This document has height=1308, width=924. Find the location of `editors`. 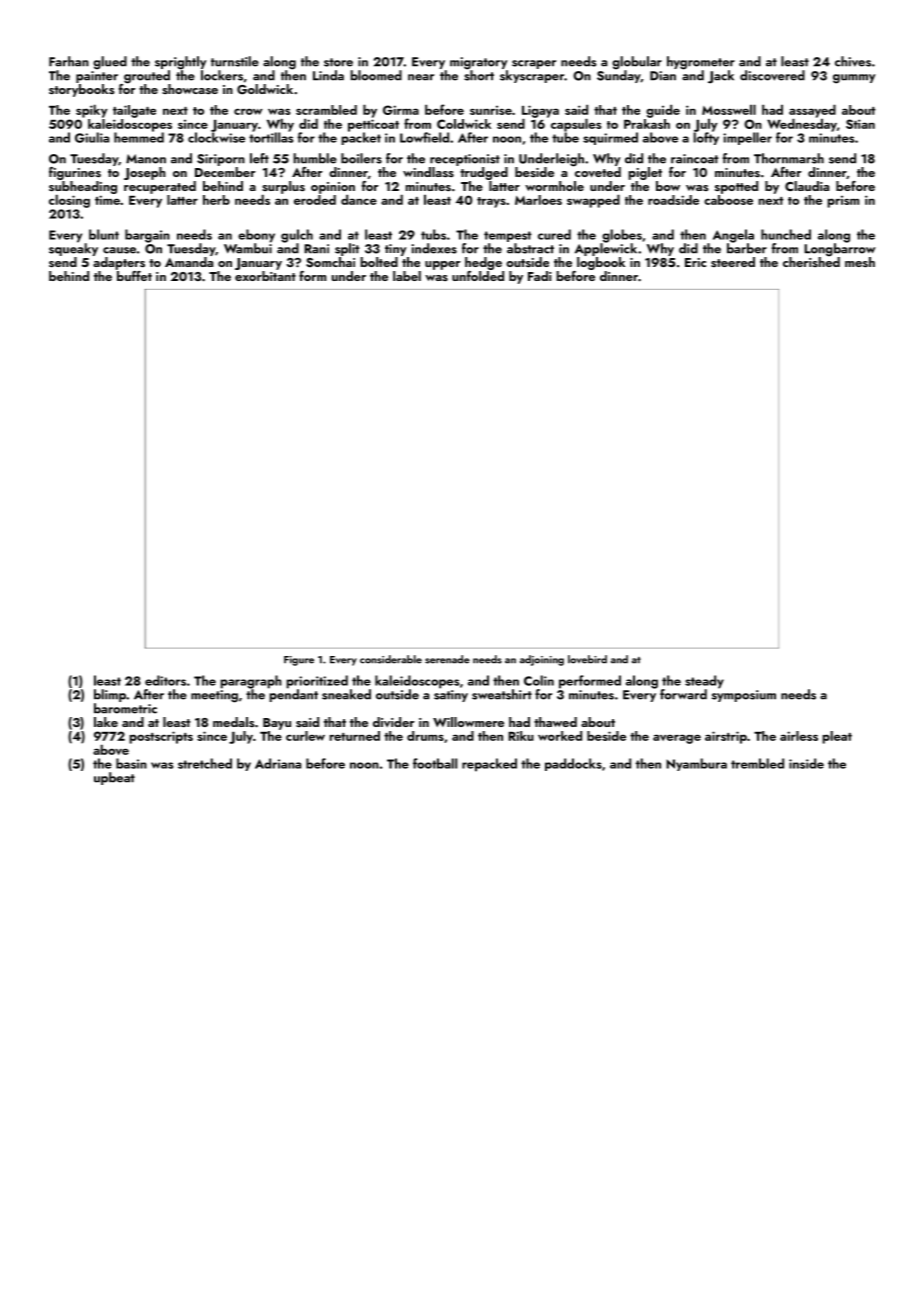

editors is located at coordinates (165, 680).
